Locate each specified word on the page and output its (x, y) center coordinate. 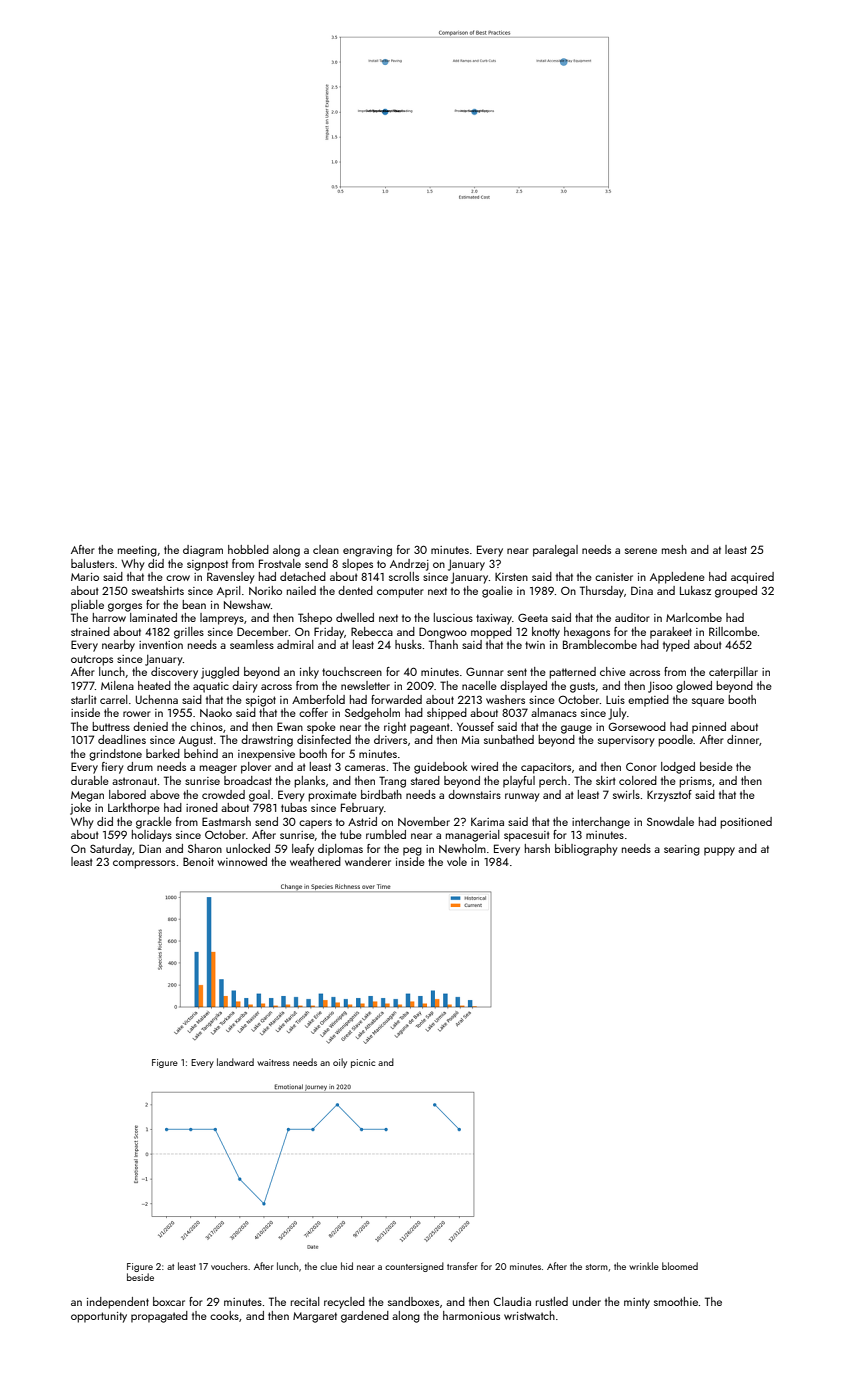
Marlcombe (694, 617)
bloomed (680, 1266)
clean (326, 549)
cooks (224, 1315)
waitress (273, 1062)
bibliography (586, 850)
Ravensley (230, 578)
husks (408, 644)
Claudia (512, 1301)
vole (457, 861)
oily (340, 1063)
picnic (363, 1063)
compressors (144, 864)
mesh (674, 549)
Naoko (216, 712)
